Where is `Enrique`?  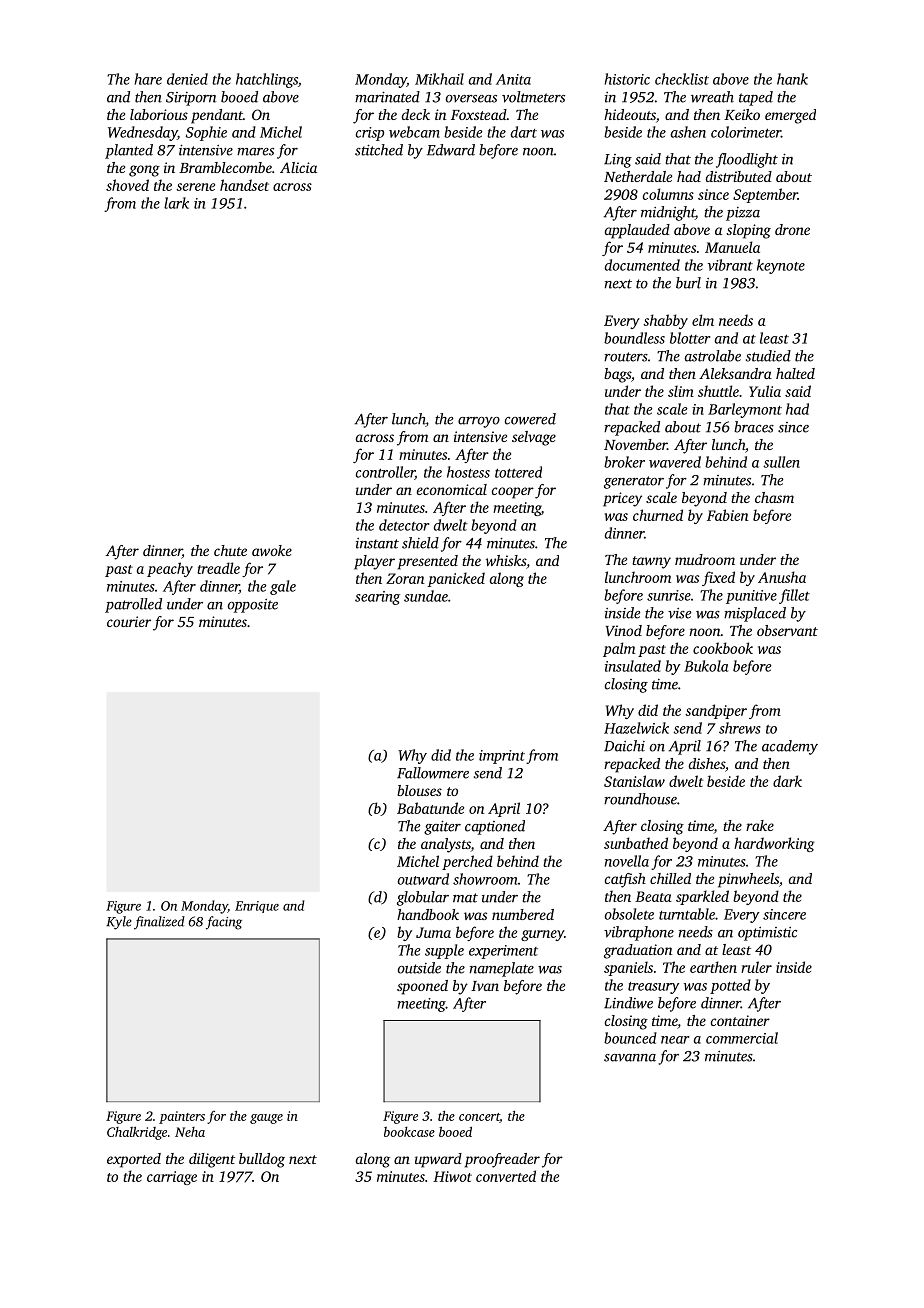
Enrique is located at coordinates (257, 907).
